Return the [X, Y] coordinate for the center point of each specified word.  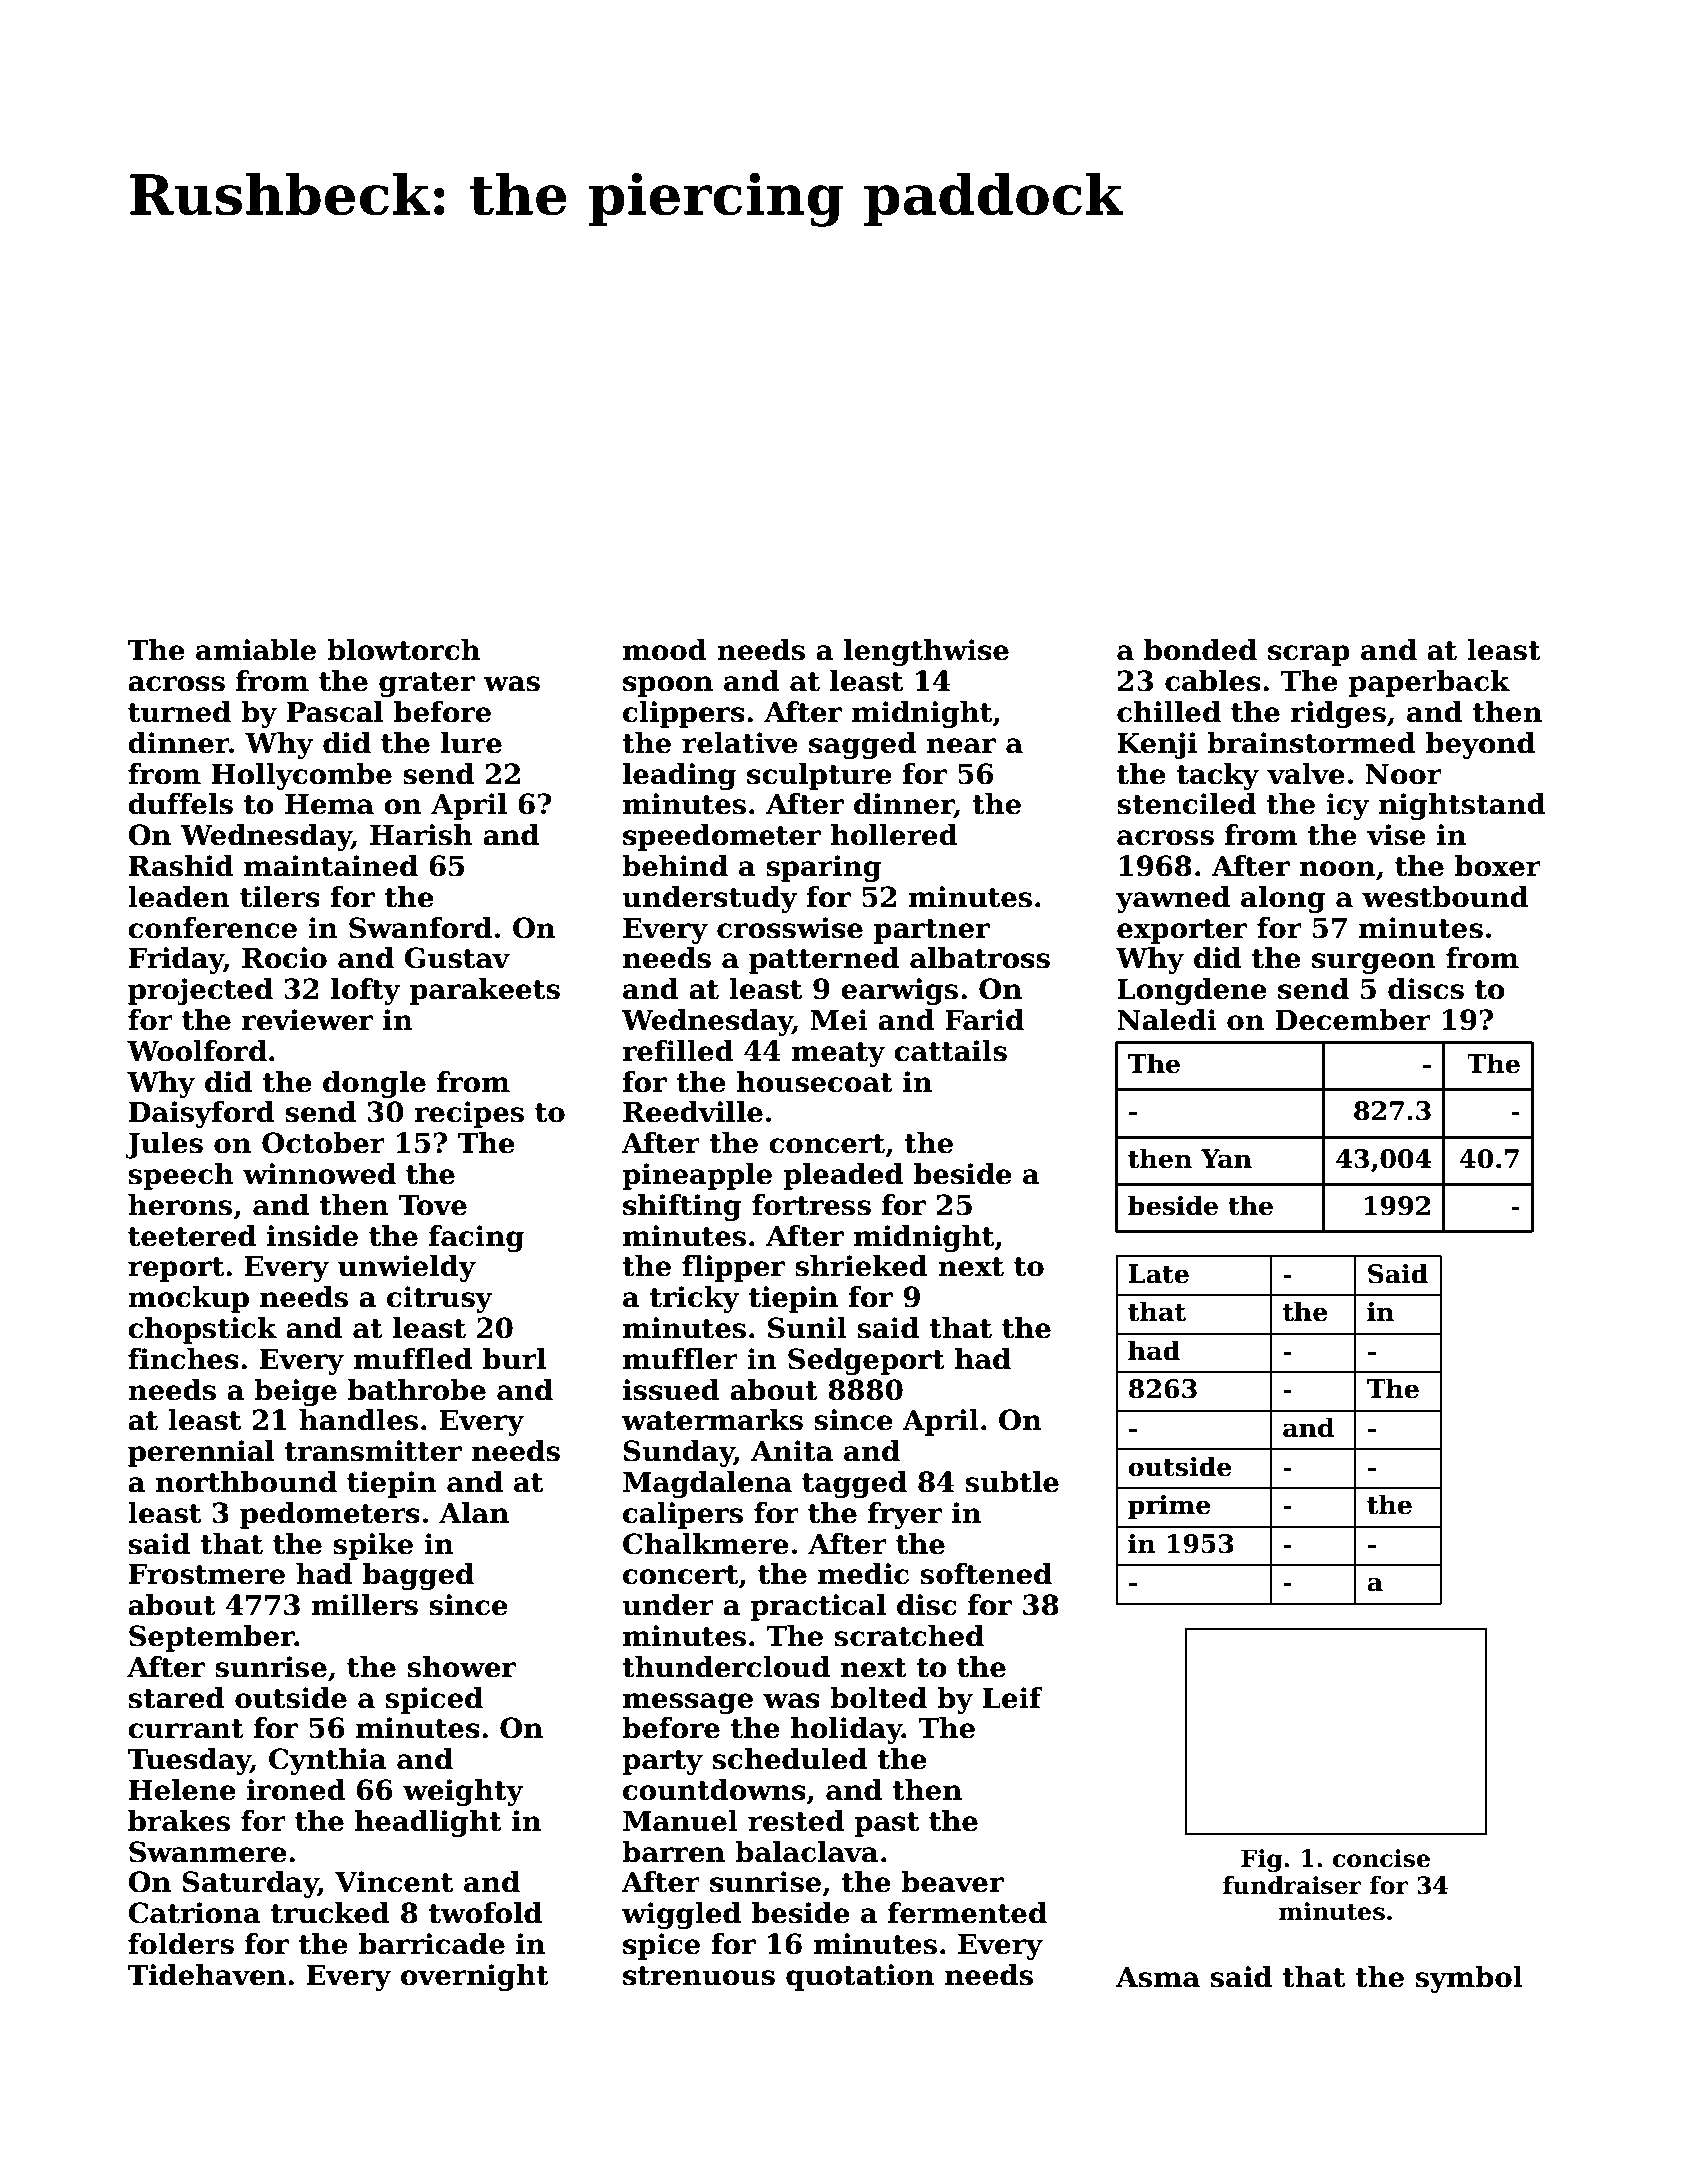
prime [1169, 1507]
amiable [256, 650]
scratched [909, 1636]
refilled [678, 1051]
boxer [1498, 866]
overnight [475, 1977]
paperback [1429, 683]
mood [665, 650]
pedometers [330, 1515]
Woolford [197, 1051]
